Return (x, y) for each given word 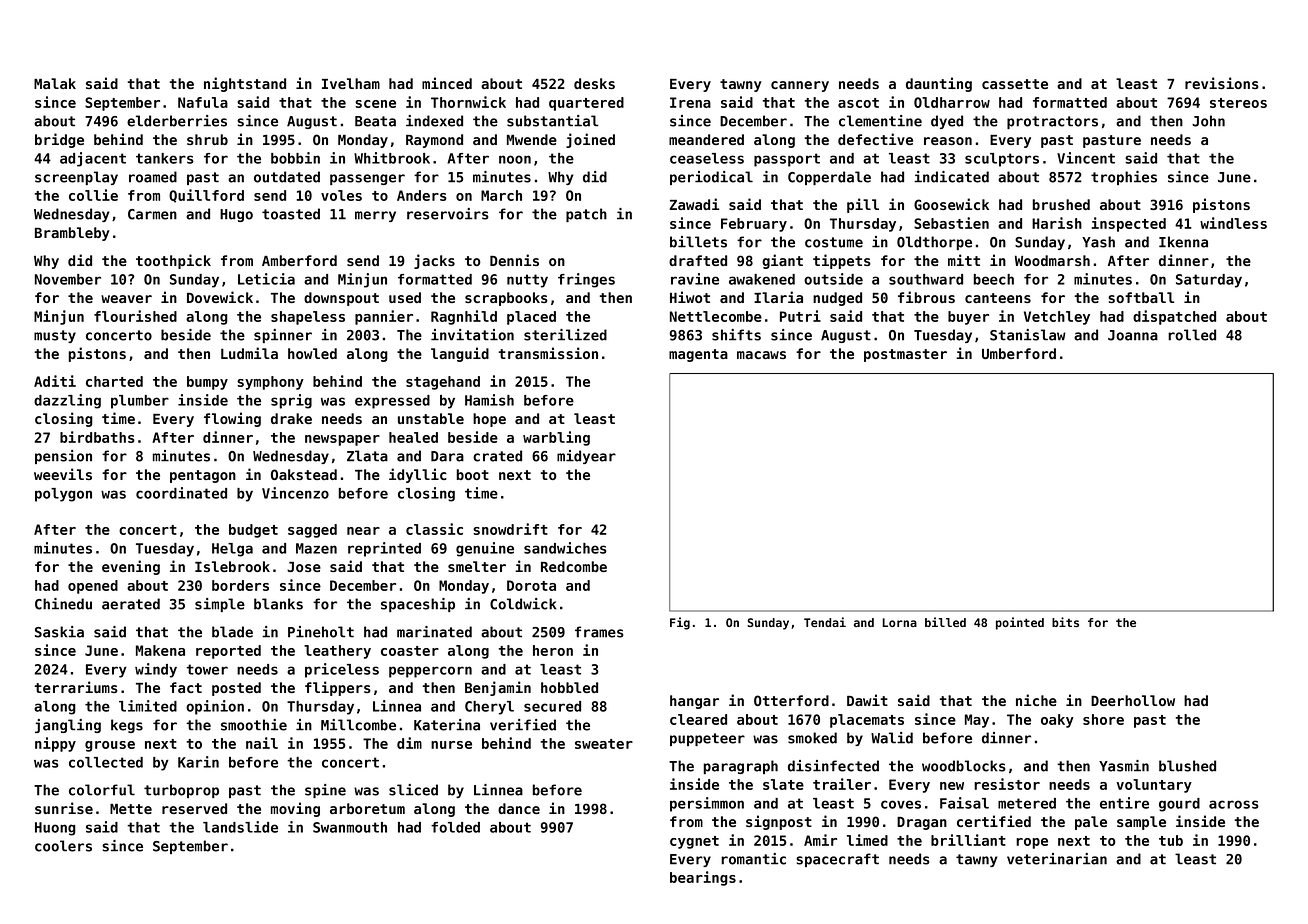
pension (63, 457)
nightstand (245, 84)
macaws (761, 355)
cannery (800, 86)
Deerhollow (1133, 700)
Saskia (59, 632)
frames (599, 632)
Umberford (1019, 353)
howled (312, 353)
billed (945, 622)
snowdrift (510, 529)
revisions (1222, 83)
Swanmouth (350, 827)
